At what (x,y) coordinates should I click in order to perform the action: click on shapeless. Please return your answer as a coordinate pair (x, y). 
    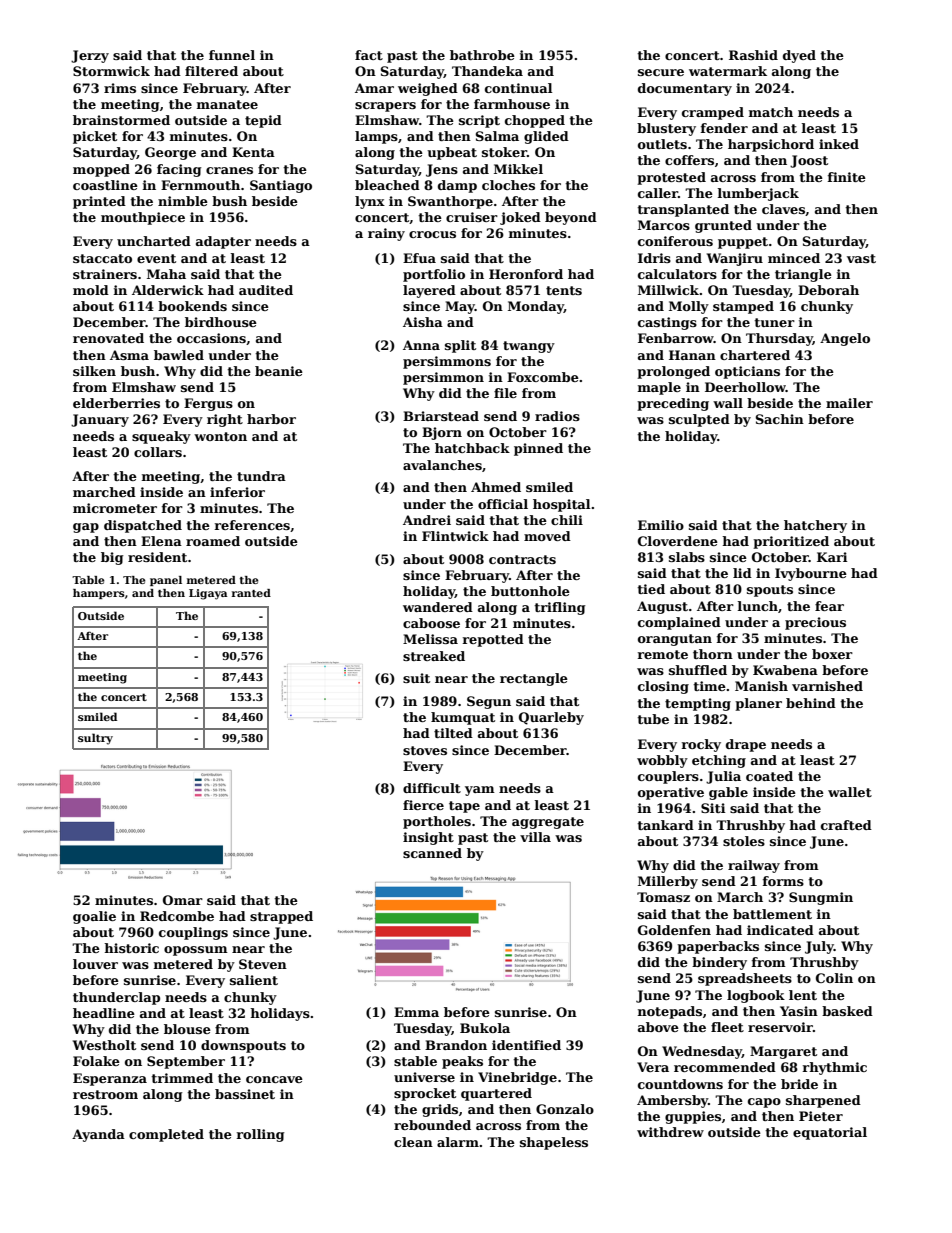
    Looking at the image, I should click on (554, 1143).
